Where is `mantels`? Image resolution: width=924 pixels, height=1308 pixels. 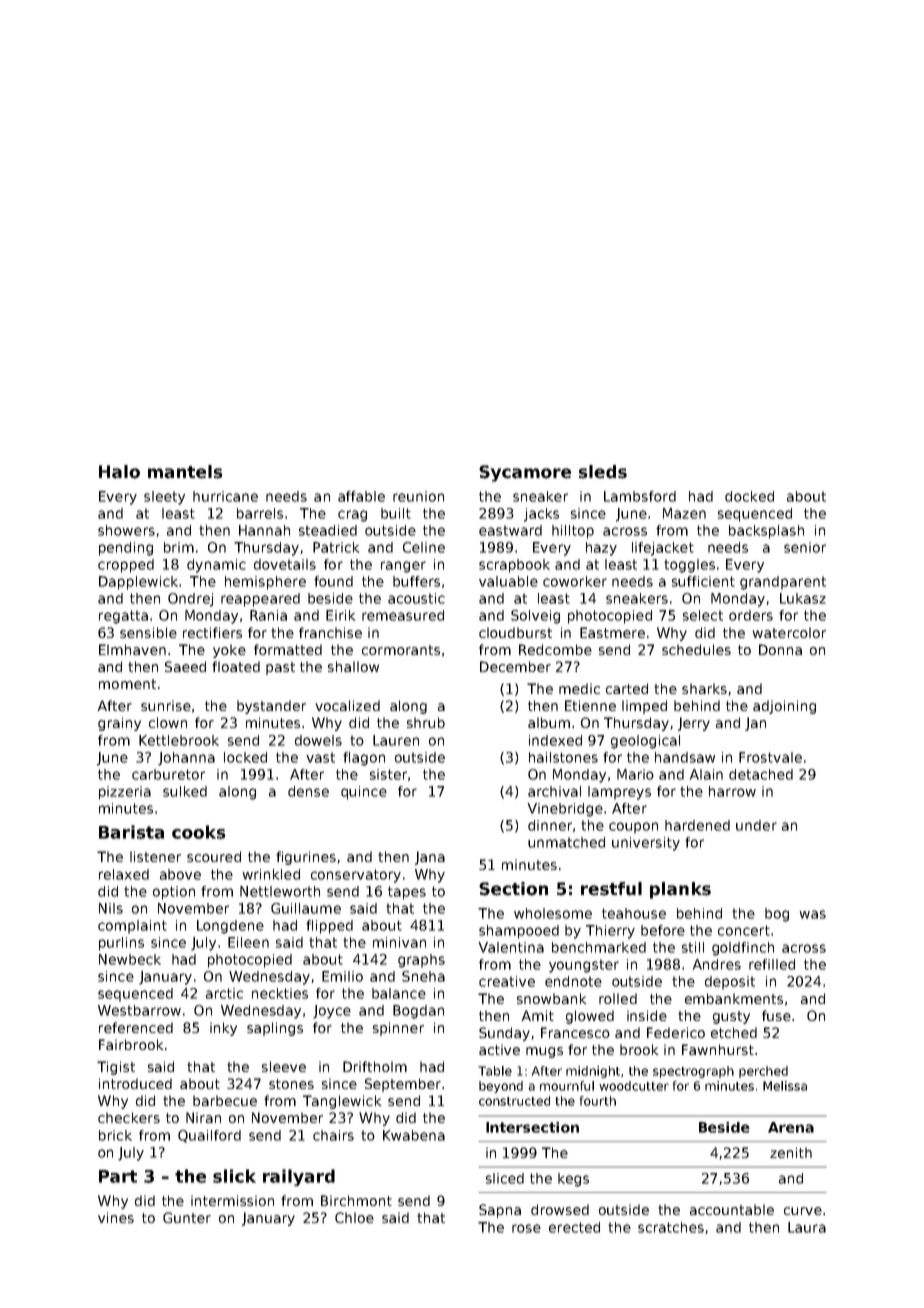 mantels is located at coordinates (185, 472).
